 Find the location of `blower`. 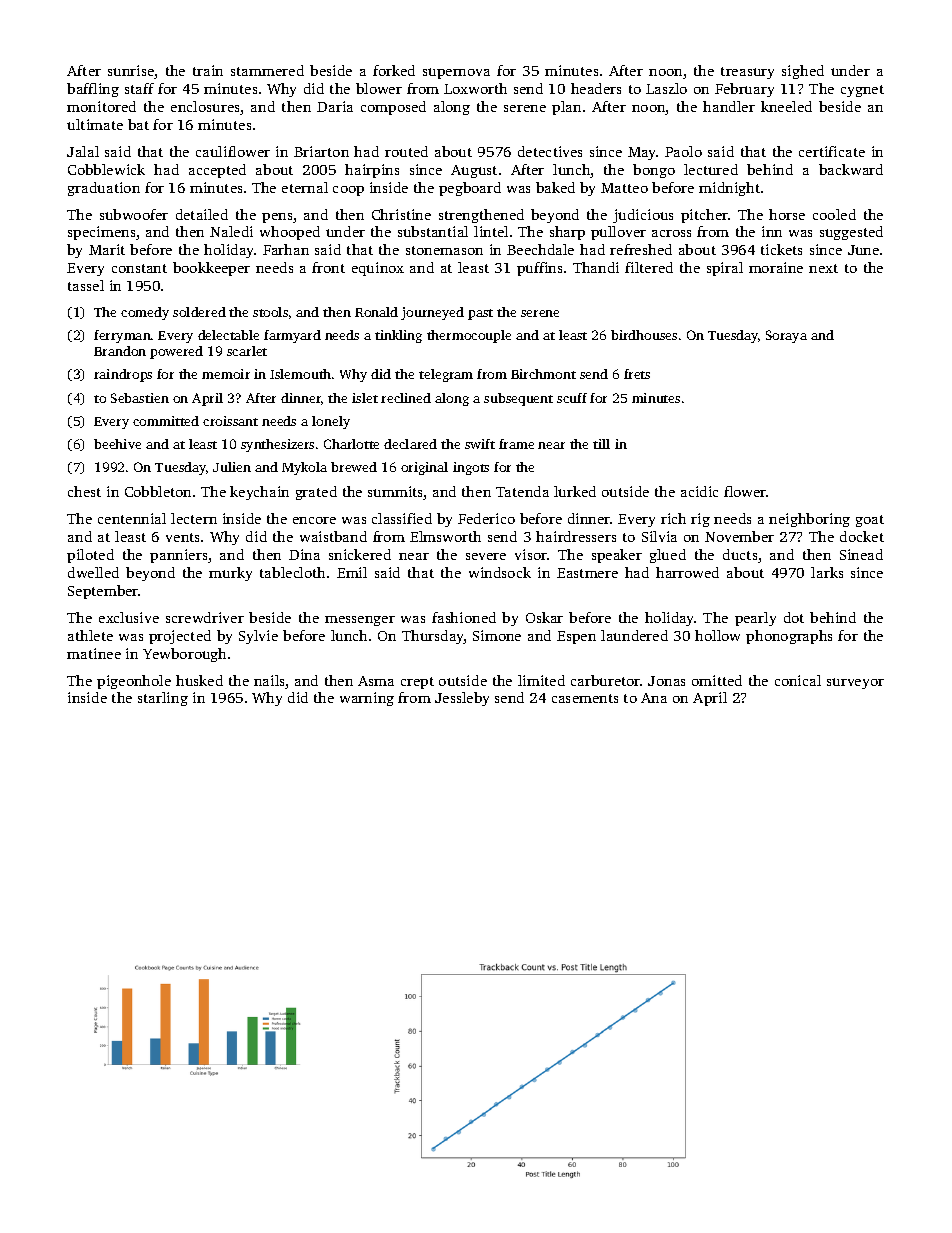

blower is located at coordinates (379, 88).
